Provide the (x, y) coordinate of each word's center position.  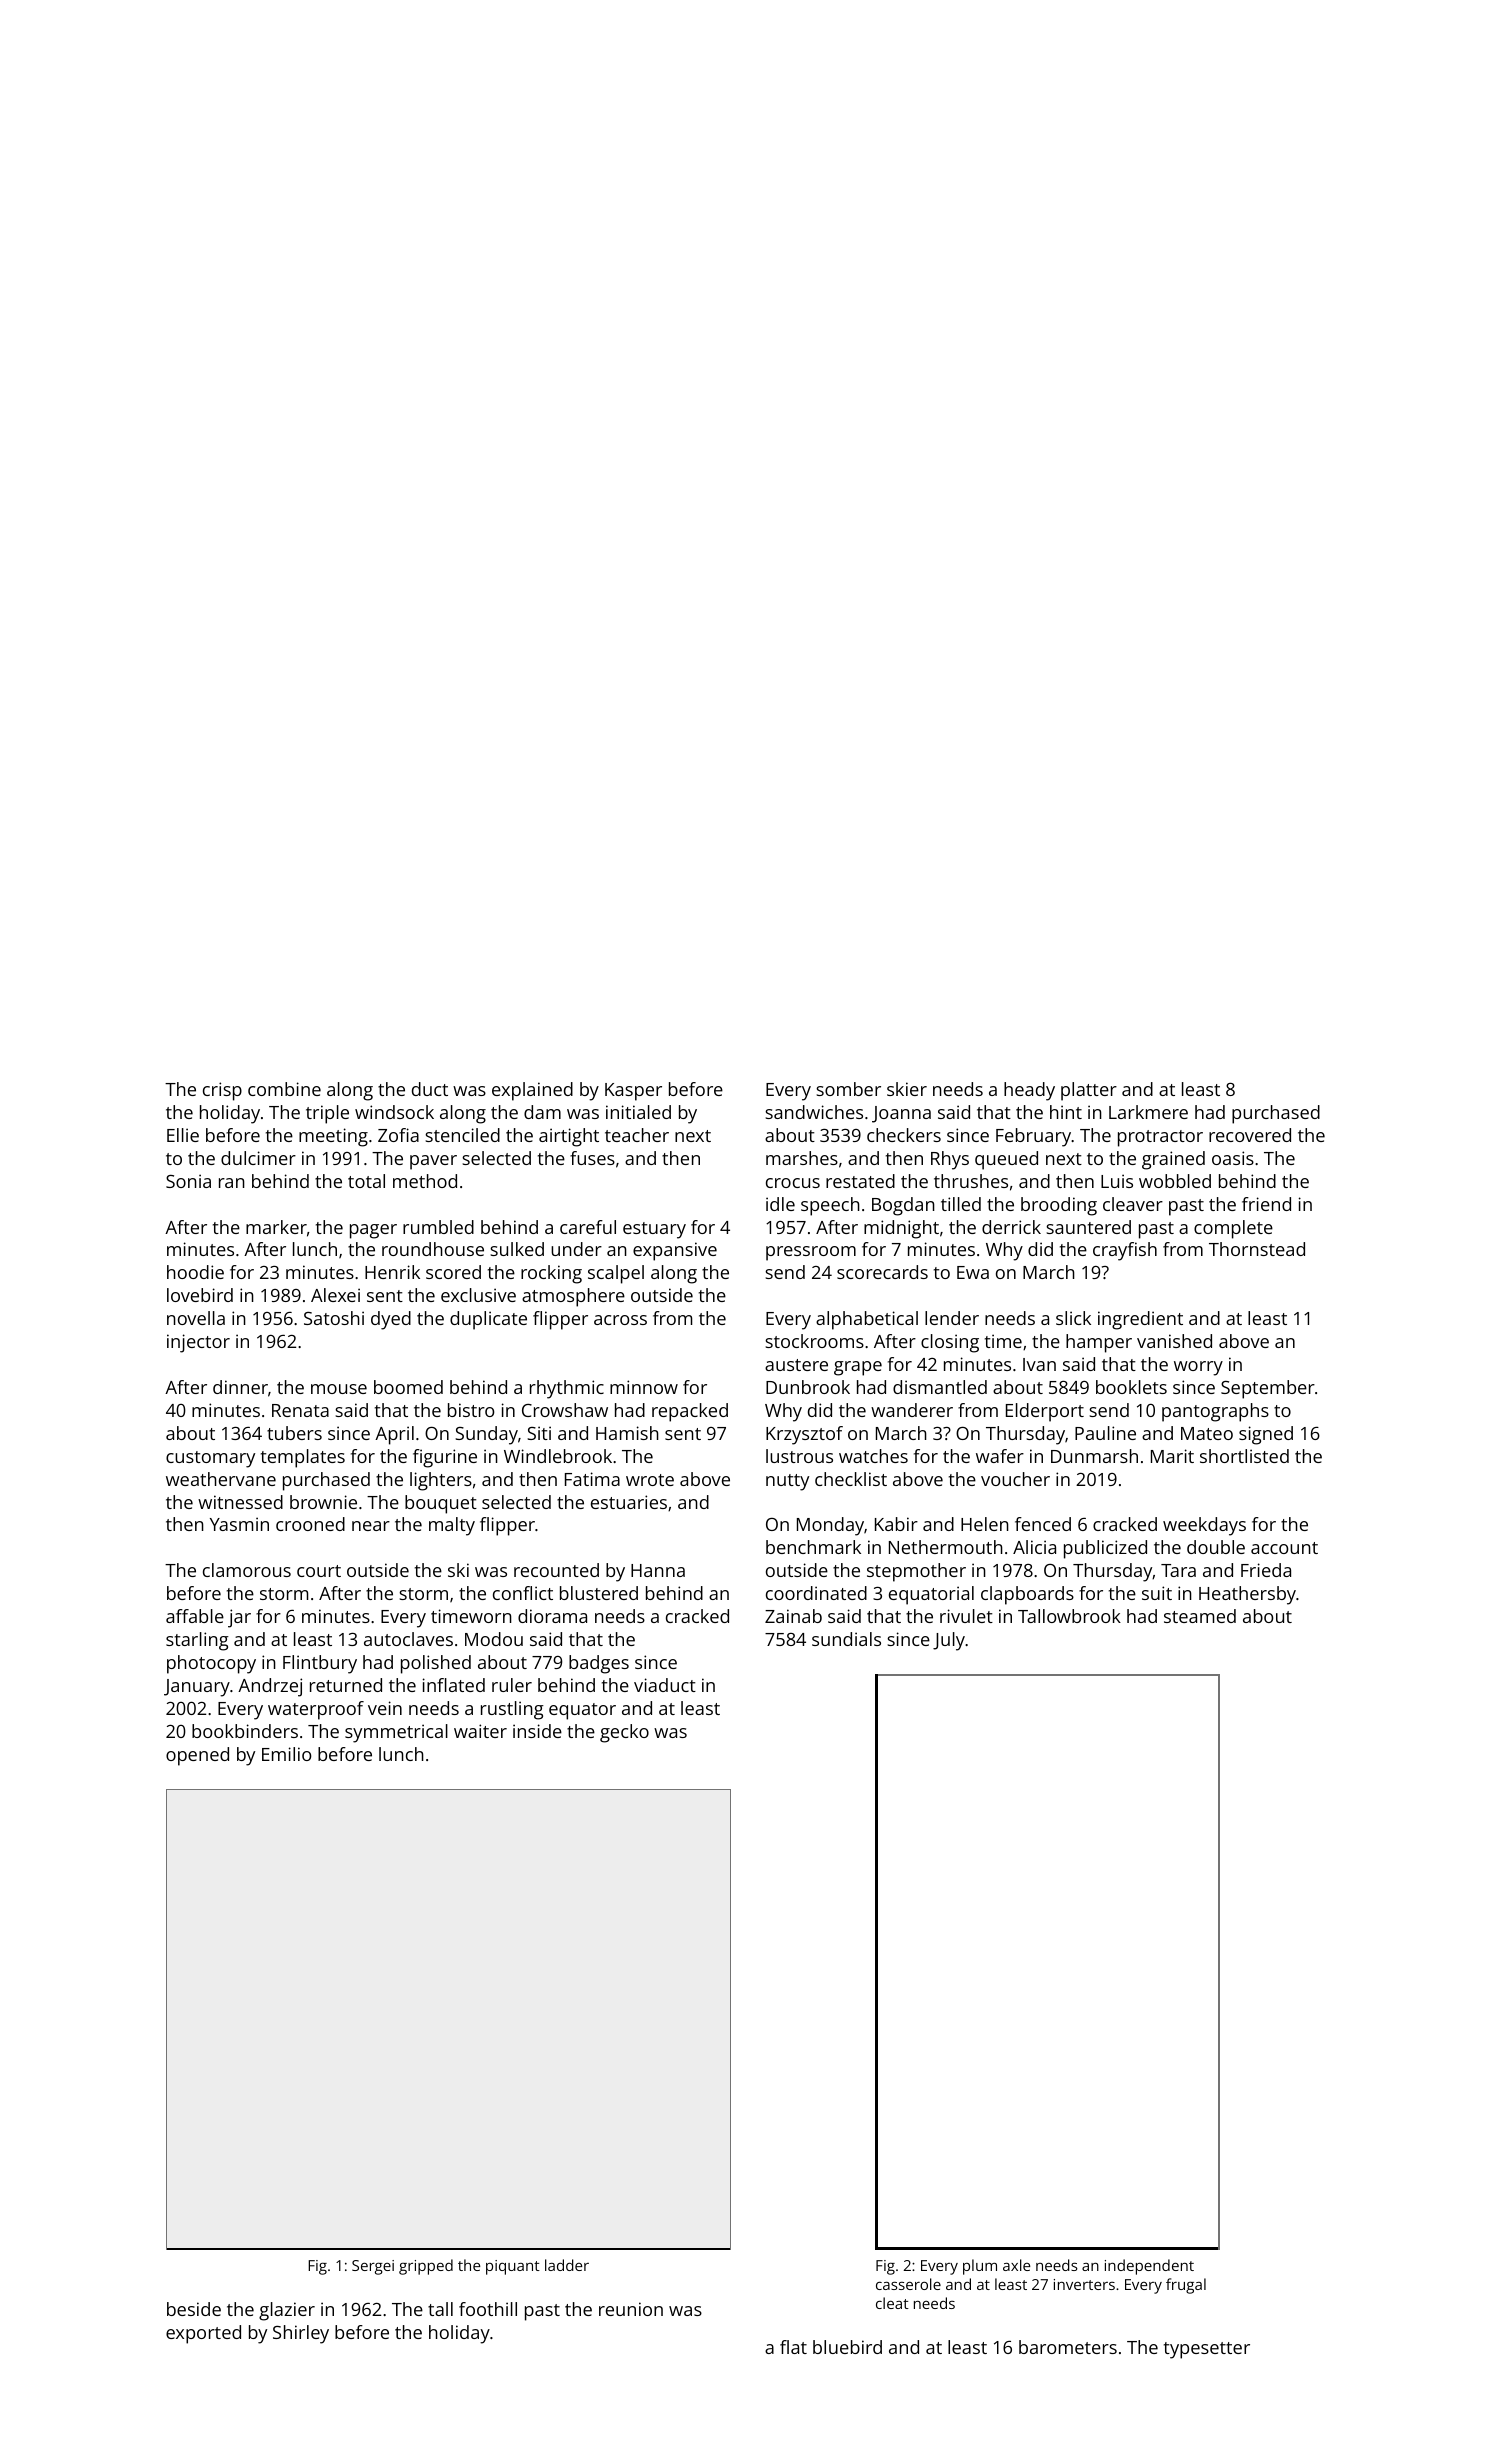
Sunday (486, 1435)
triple (327, 1114)
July (949, 1641)
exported (203, 2334)
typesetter (1207, 2350)
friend (1266, 1204)
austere (796, 1365)
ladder (567, 2265)
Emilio (287, 1754)
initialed (638, 1112)
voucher (1015, 1479)
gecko (624, 1733)
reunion (631, 2309)
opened (197, 1756)
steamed (1200, 1616)
